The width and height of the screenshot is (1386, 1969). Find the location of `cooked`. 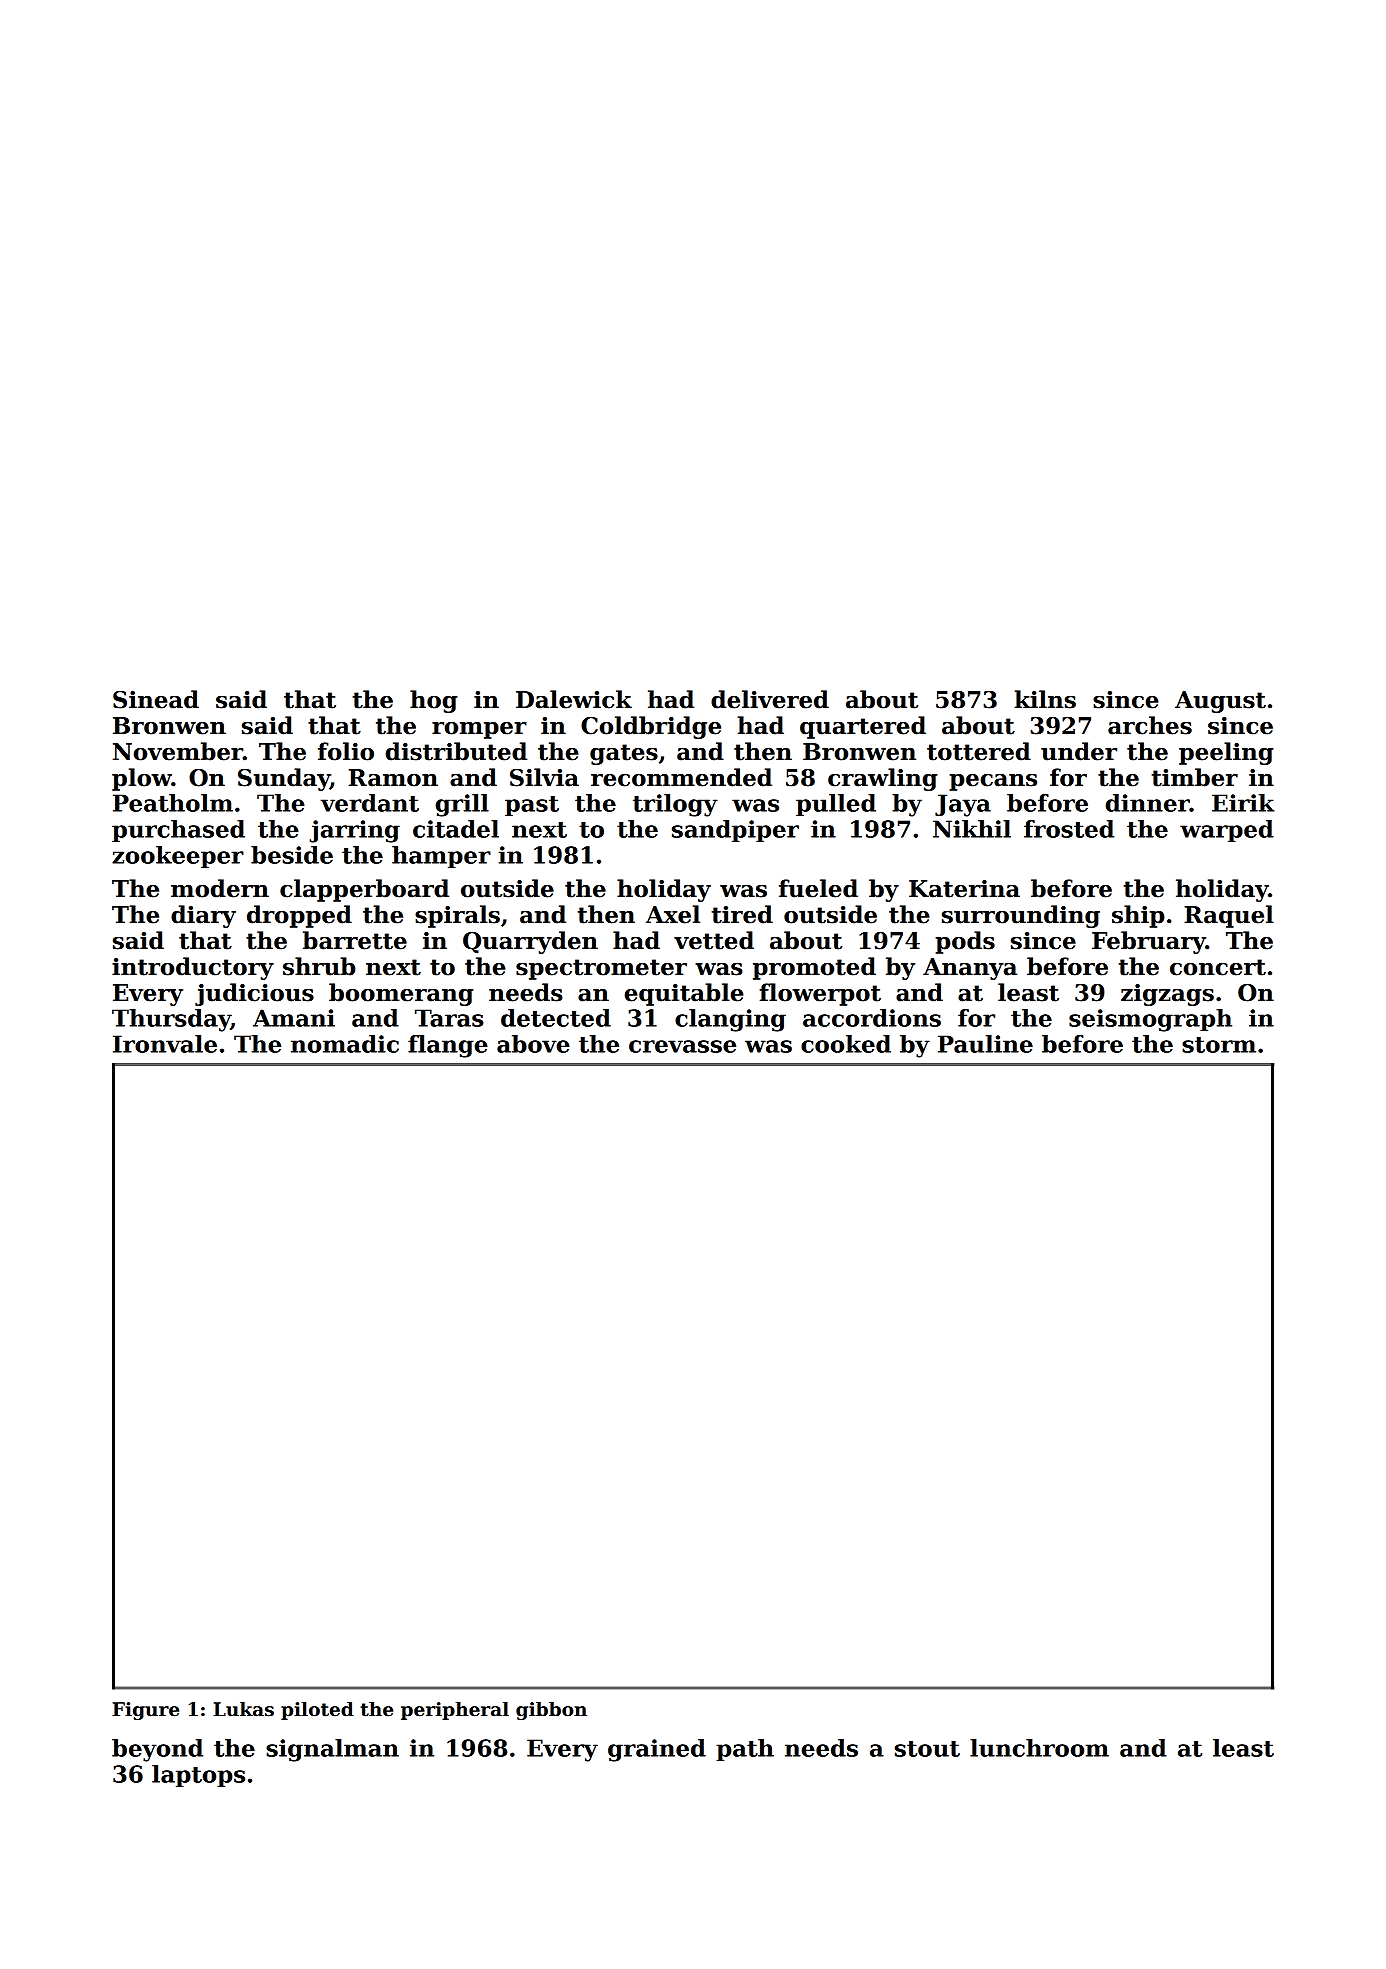

cooked is located at coordinates (846, 1044).
